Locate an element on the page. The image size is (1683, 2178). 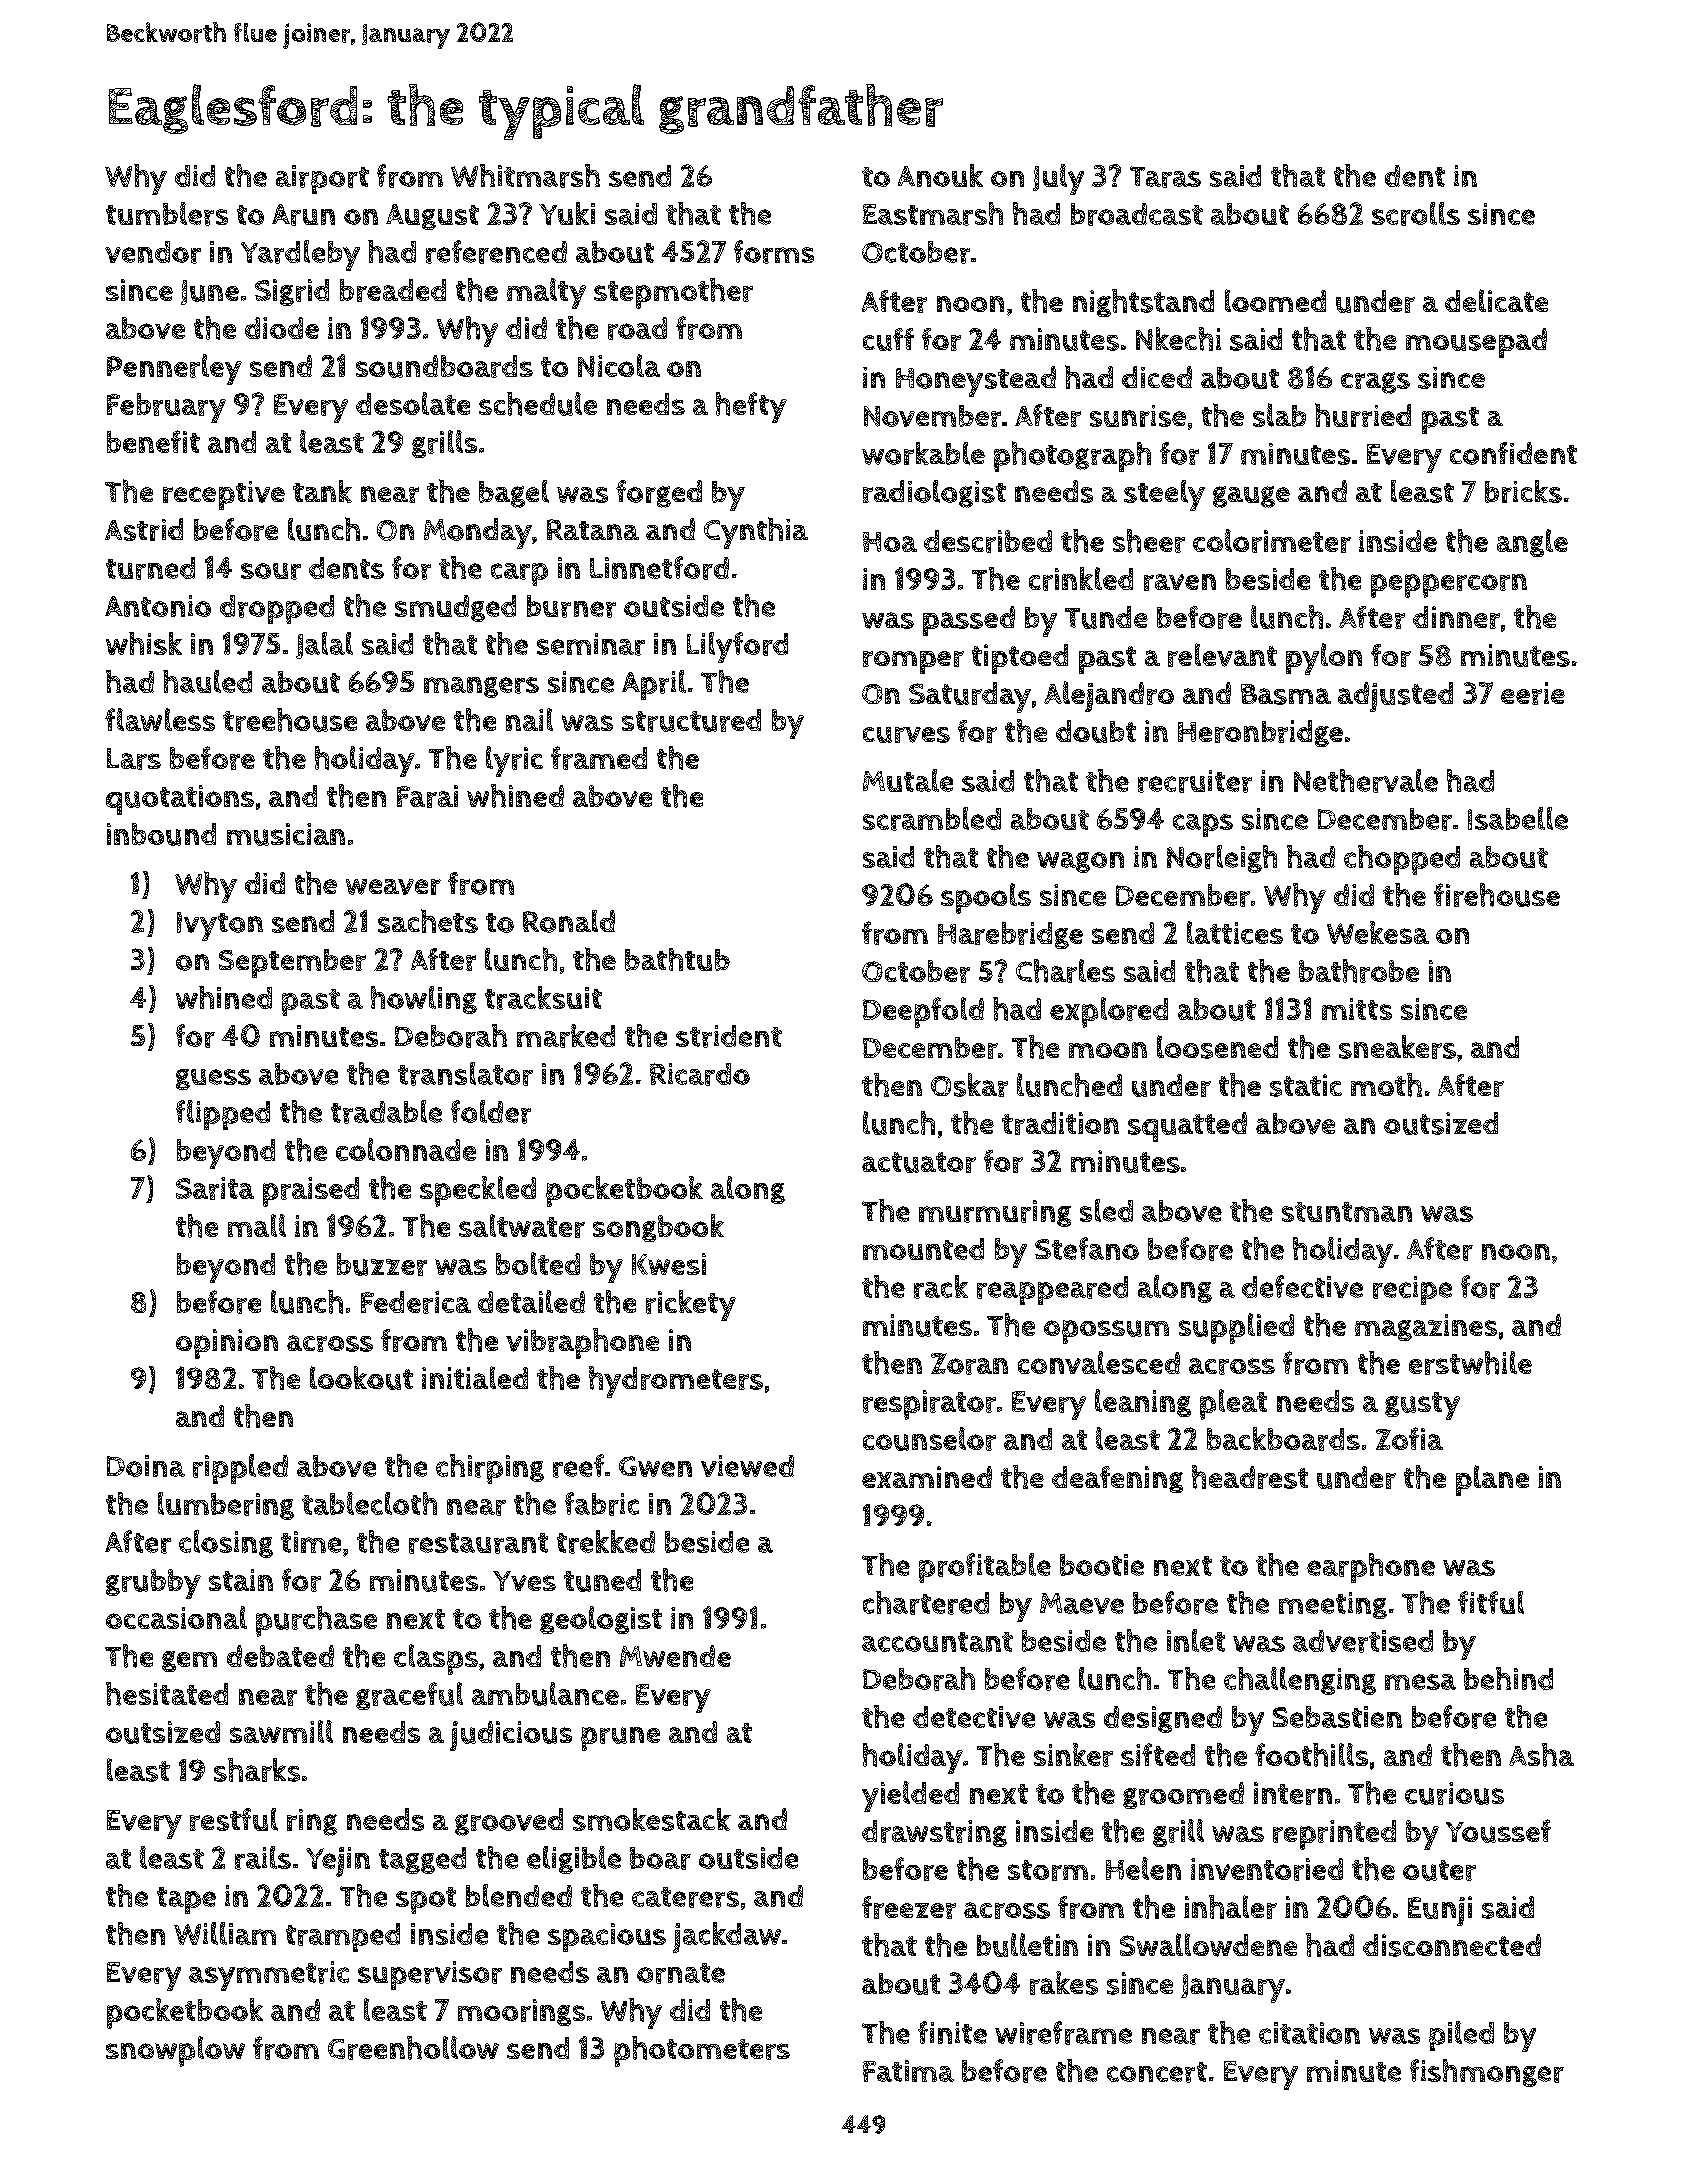
mangers is located at coordinates (481, 687).
